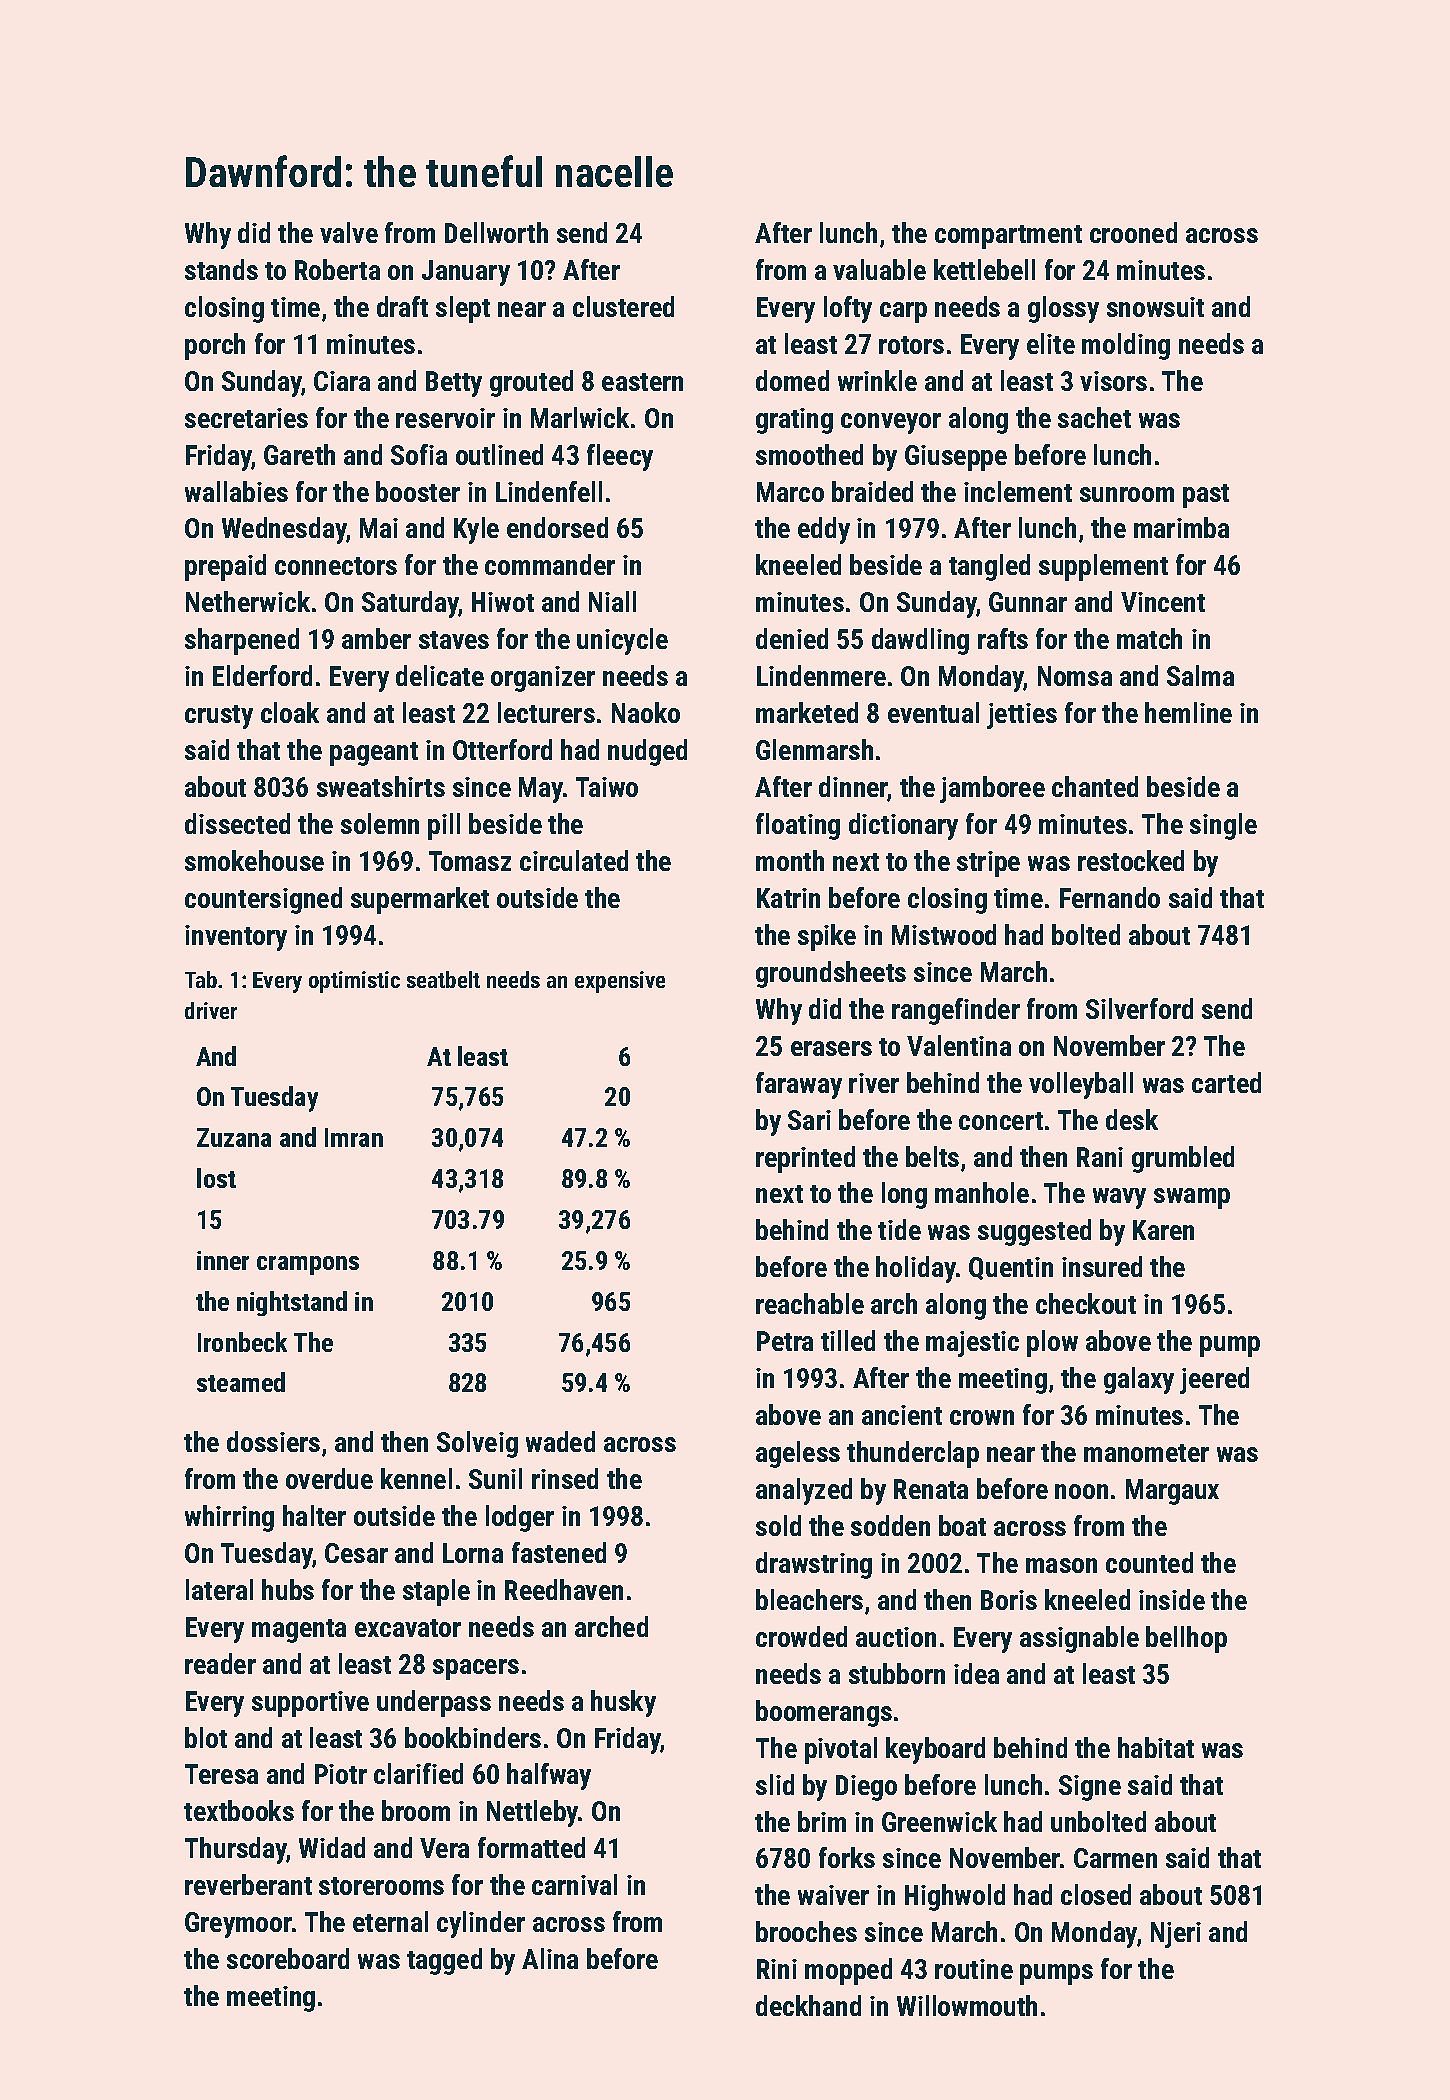 This image has width=1450, height=2100. What do you see at coordinates (201, 979) in the image?
I see `Tab` at bounding box center [201, 979].
